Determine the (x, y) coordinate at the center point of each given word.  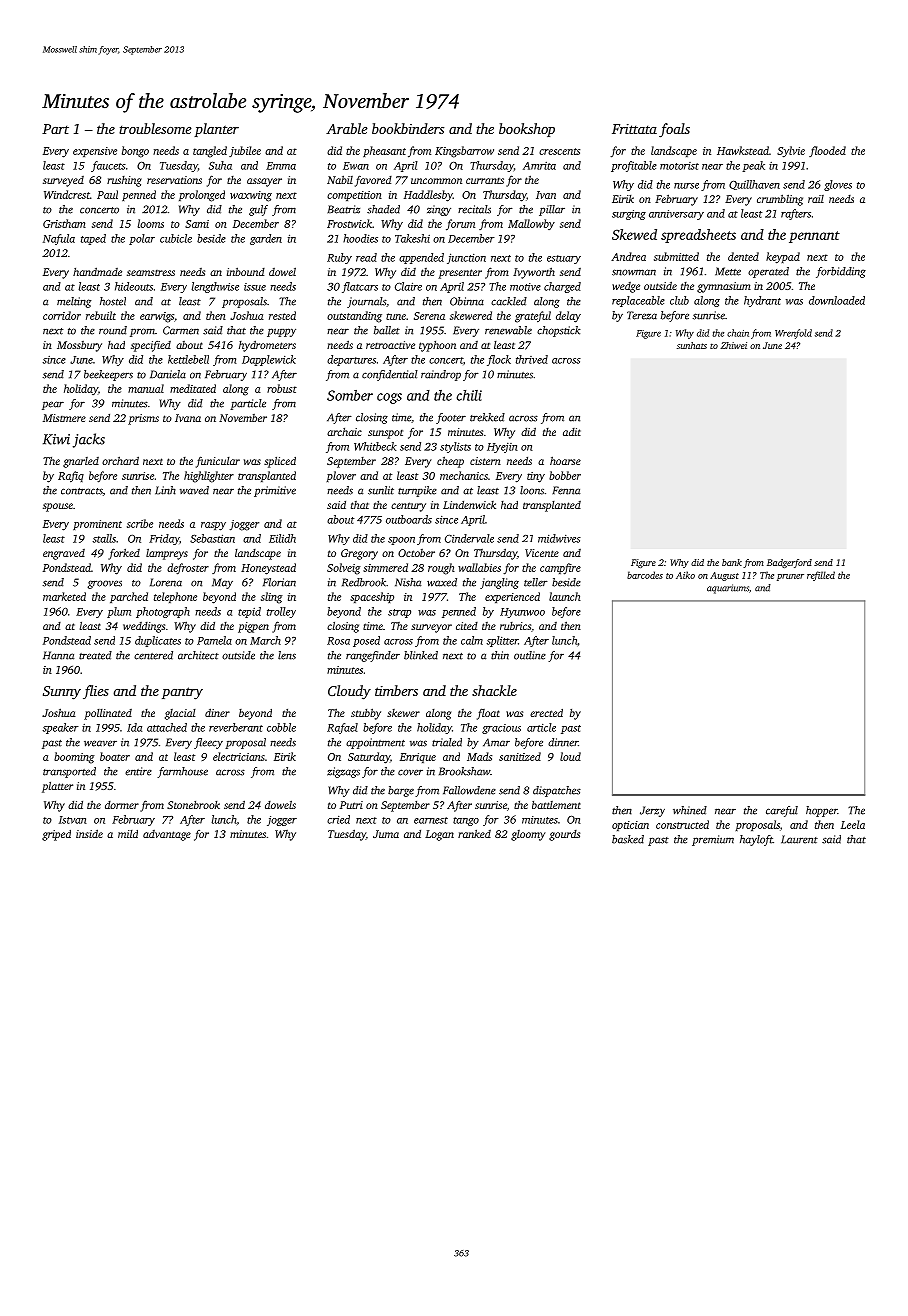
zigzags (343, 772)
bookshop (527, 130)
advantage (167, 835)
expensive (95, 152)
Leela (853, 824)
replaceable (638, 301)
